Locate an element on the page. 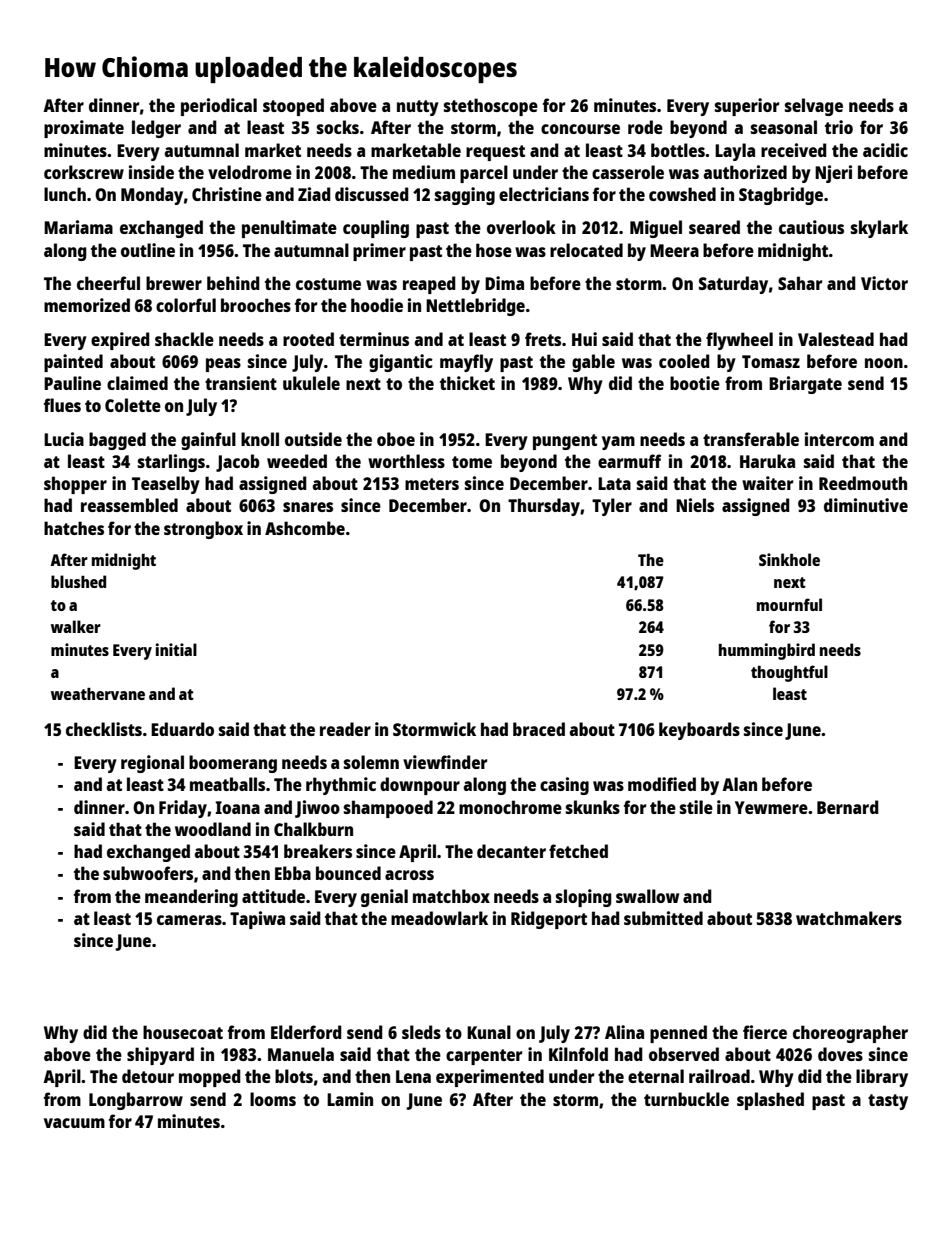 The height and width of the page is (1233, 952). vacuum is located at coordinates (74, 1123).
